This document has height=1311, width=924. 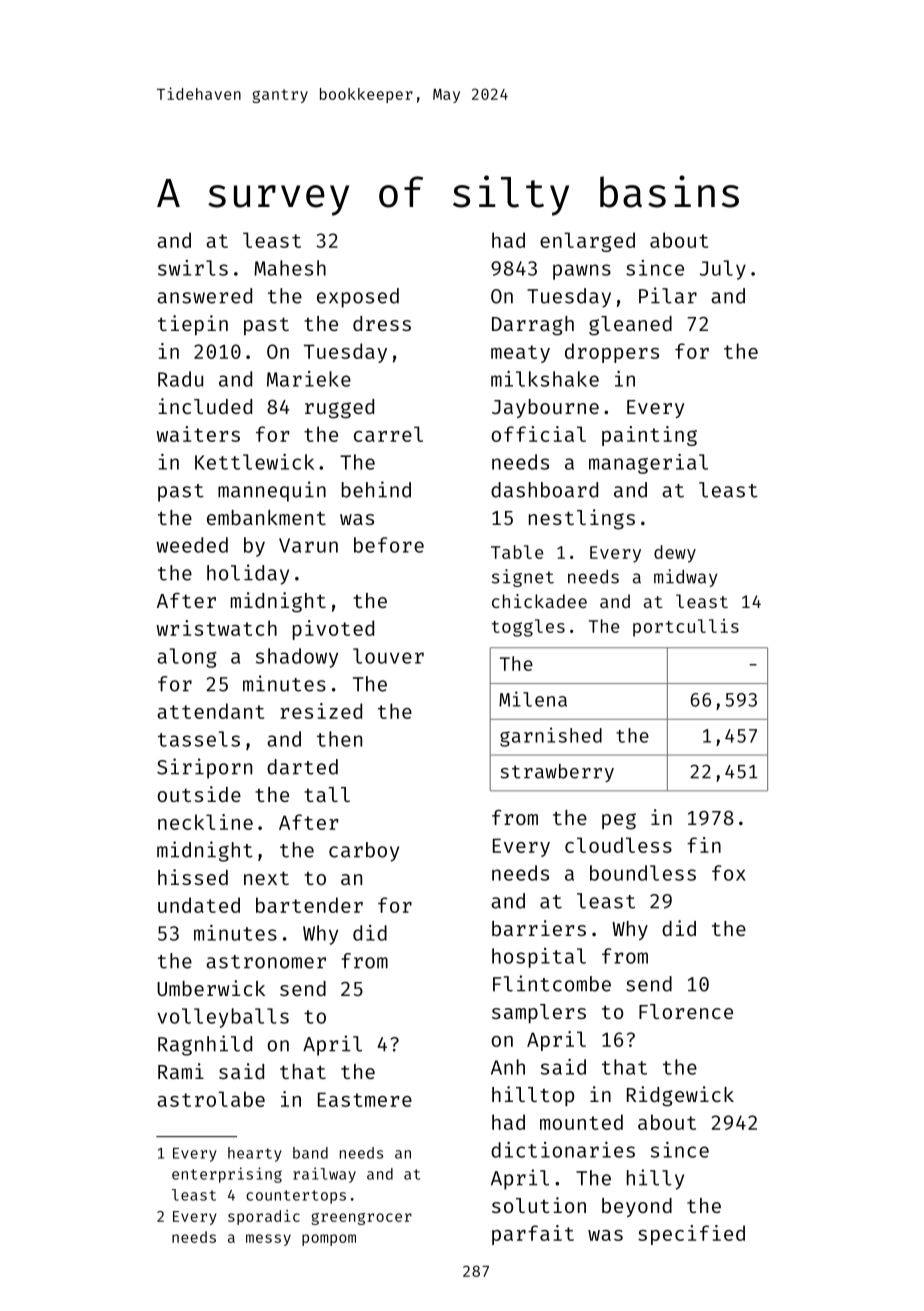 What do you see at coordinates (648, 464) in the document?
I see `managerial` at bounding box center [648, 464].
